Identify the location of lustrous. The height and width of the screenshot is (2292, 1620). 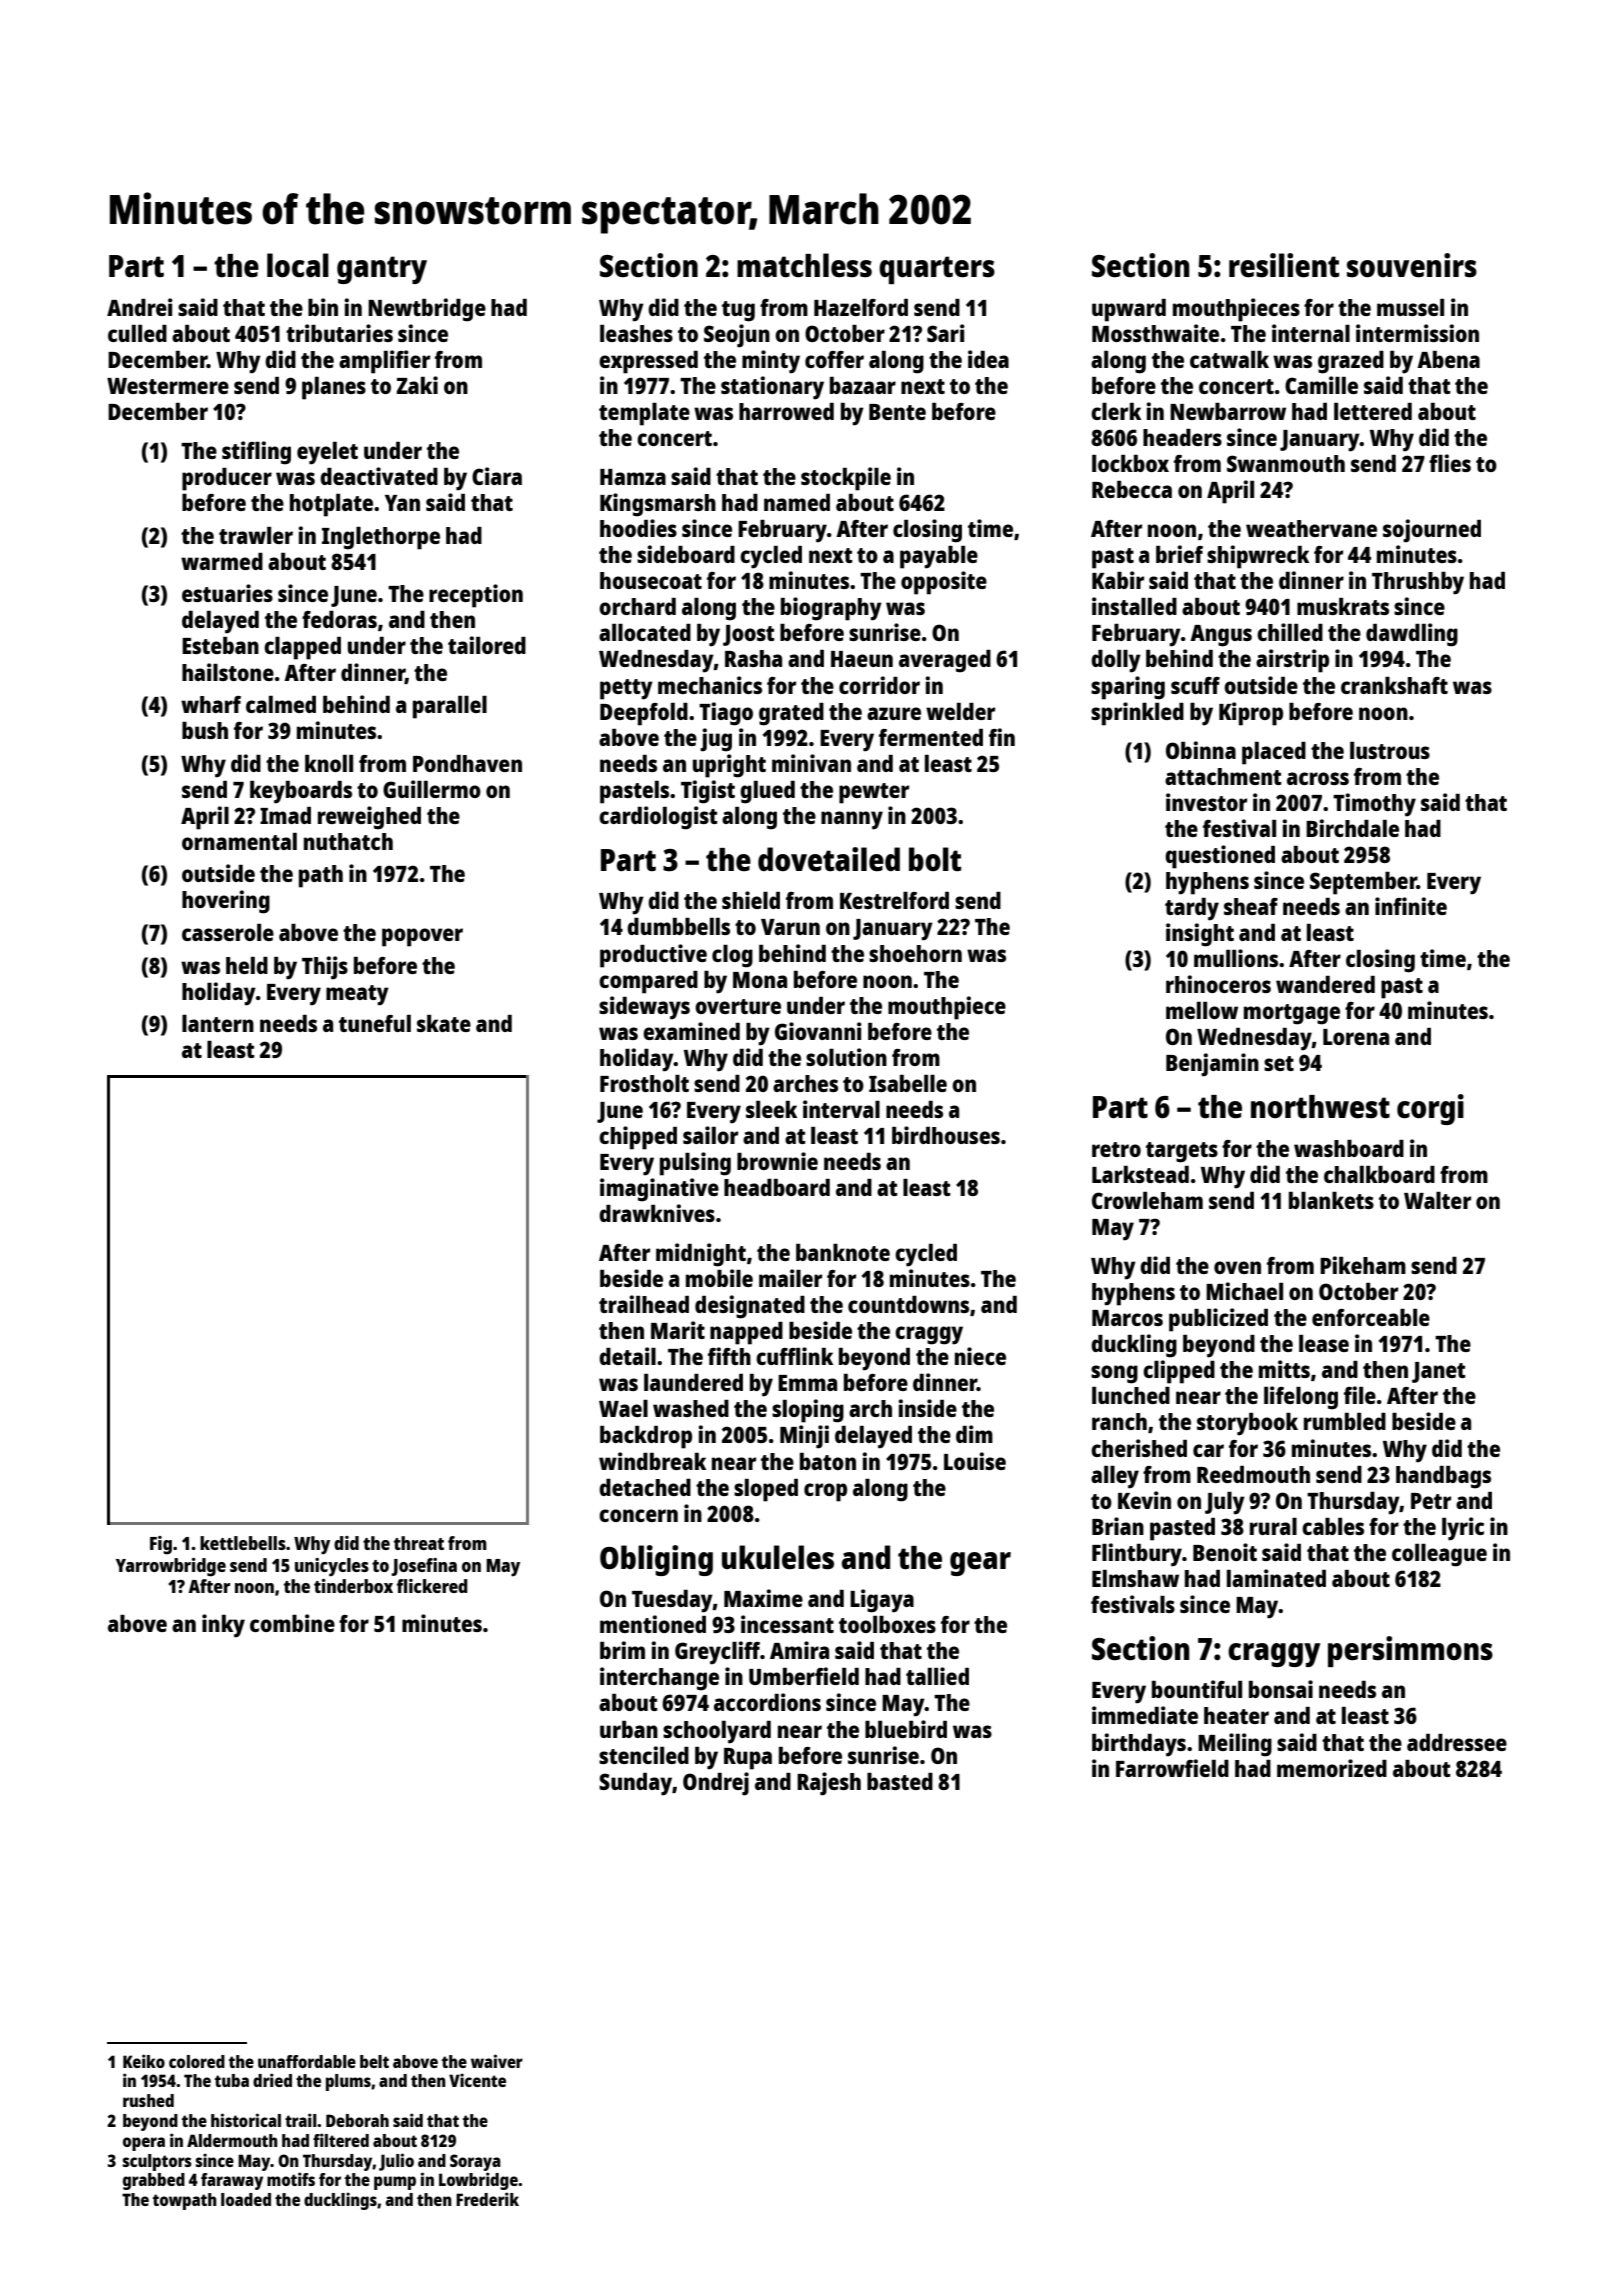
(1390, 750).
